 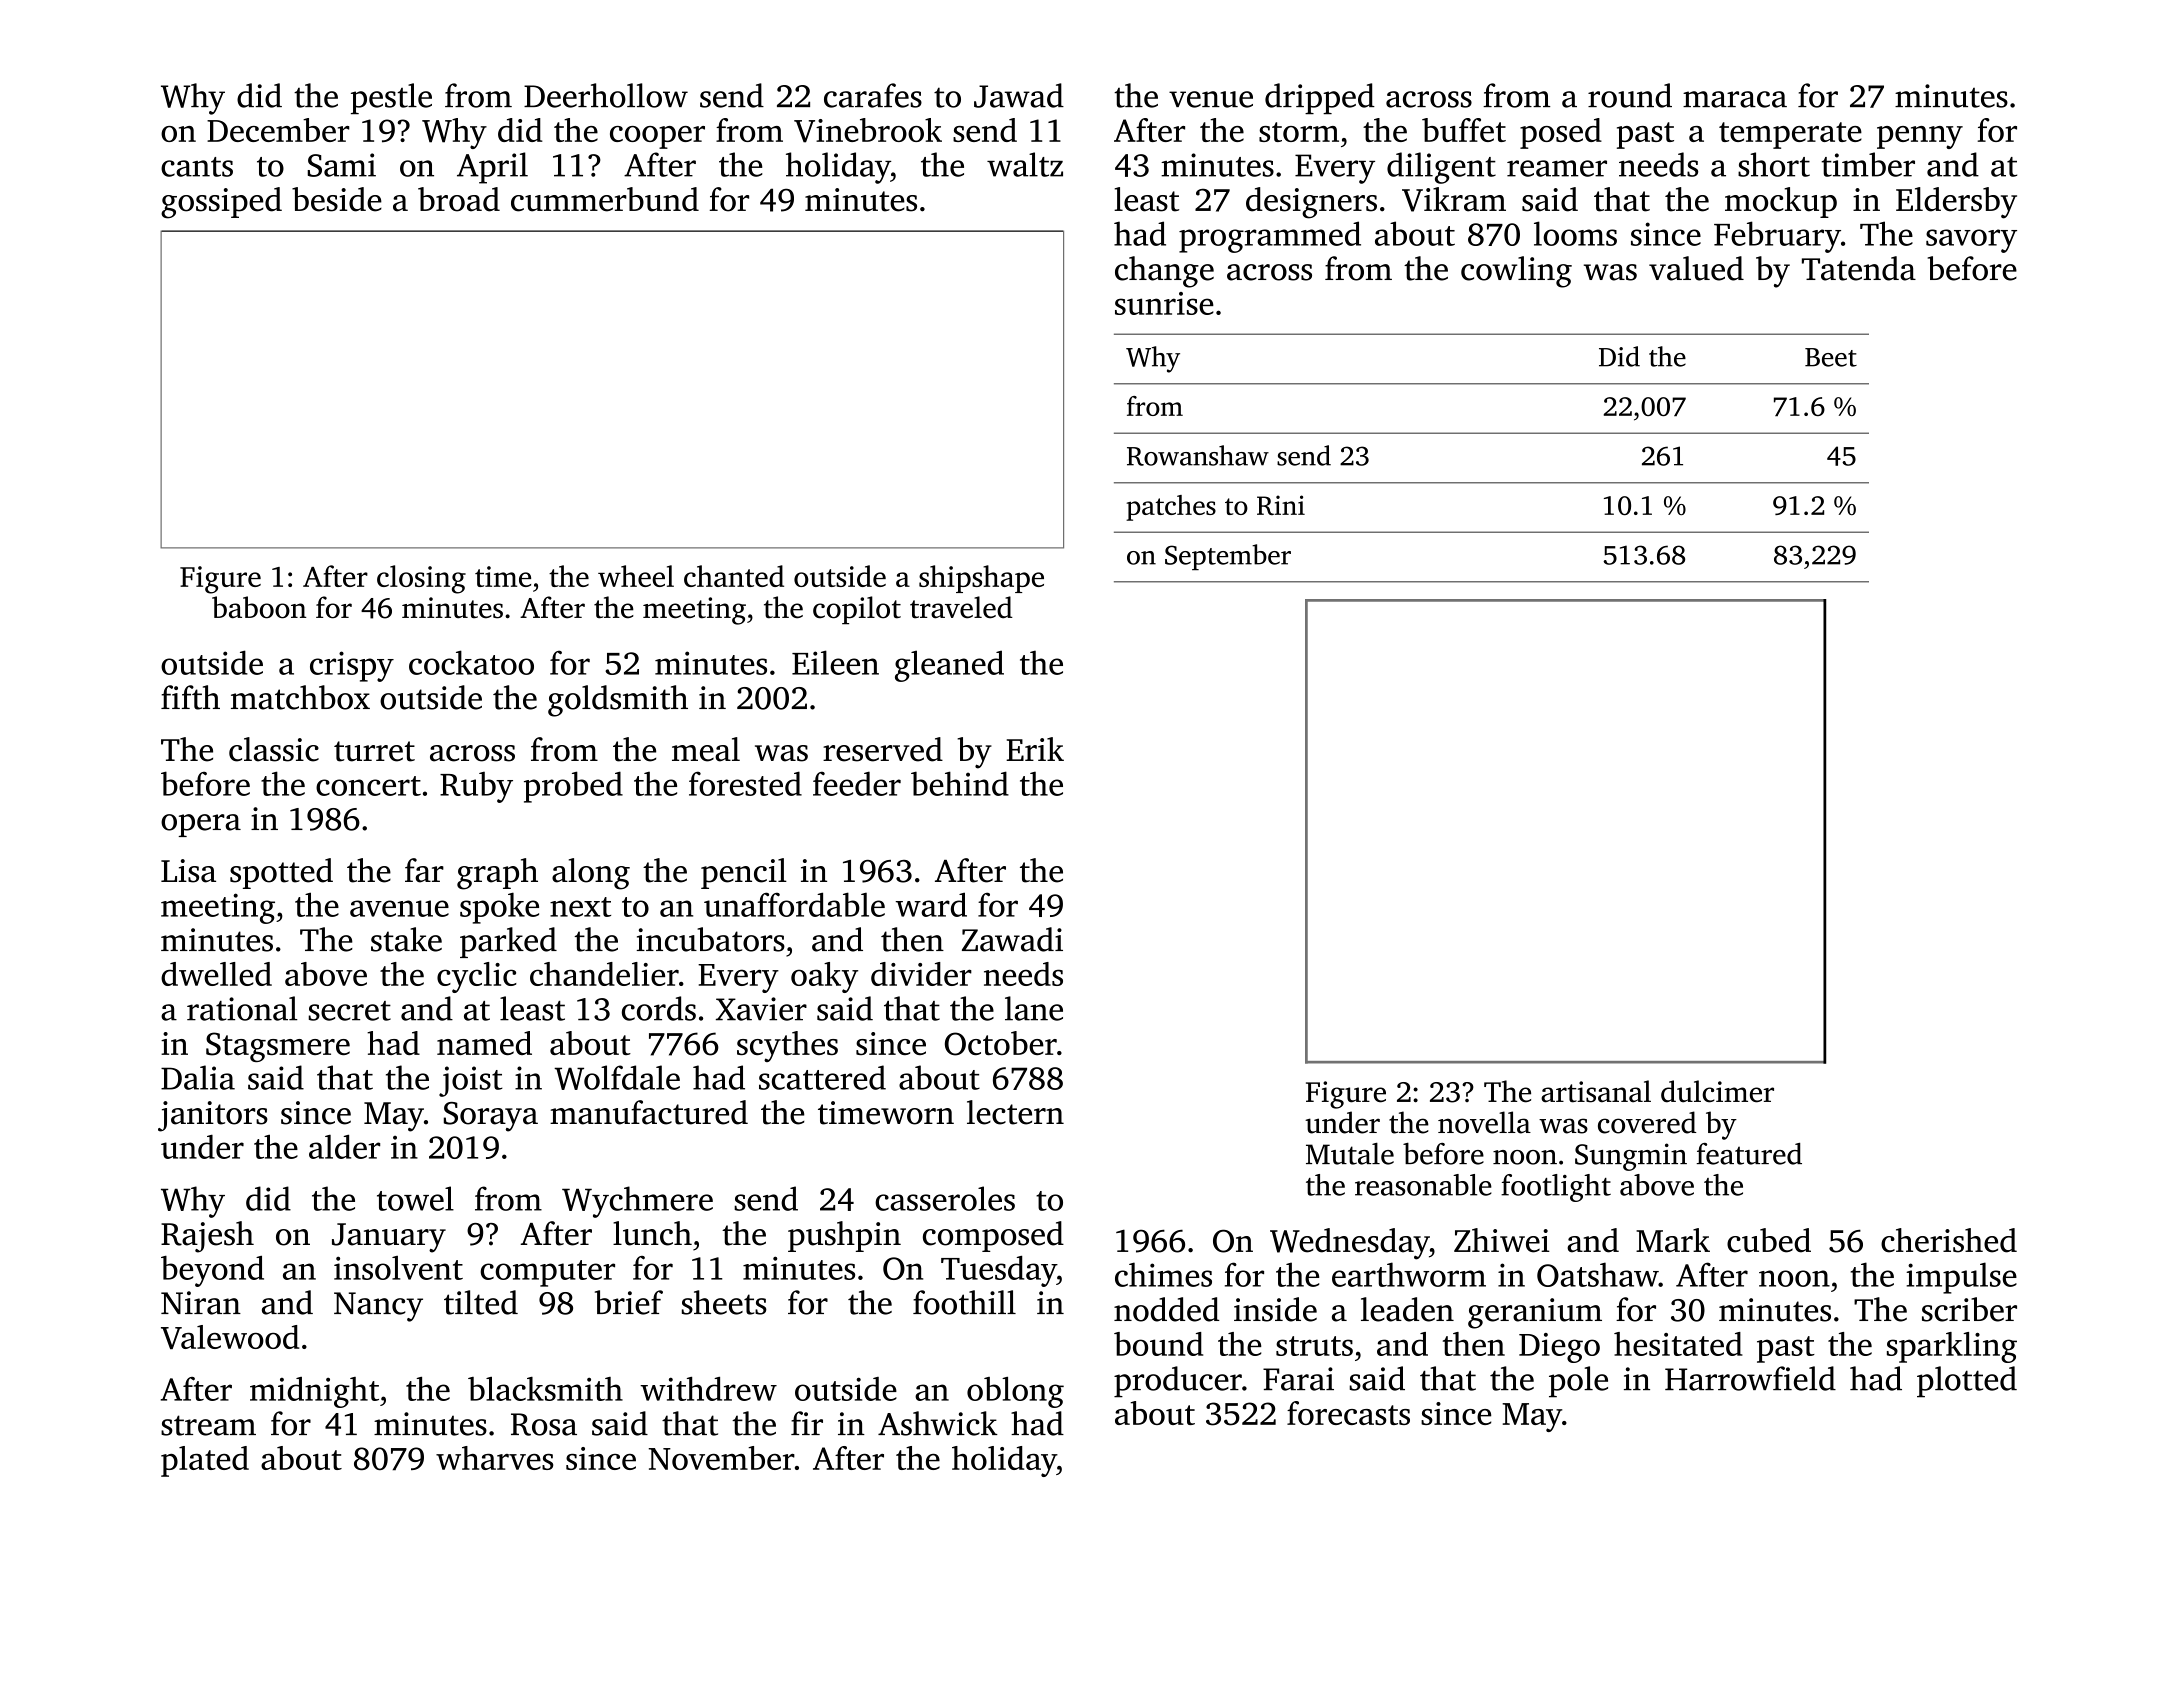 What do you see at coordinates (1299, 132) in the document?
I see `storm` at bounding box center [1299, 132].
